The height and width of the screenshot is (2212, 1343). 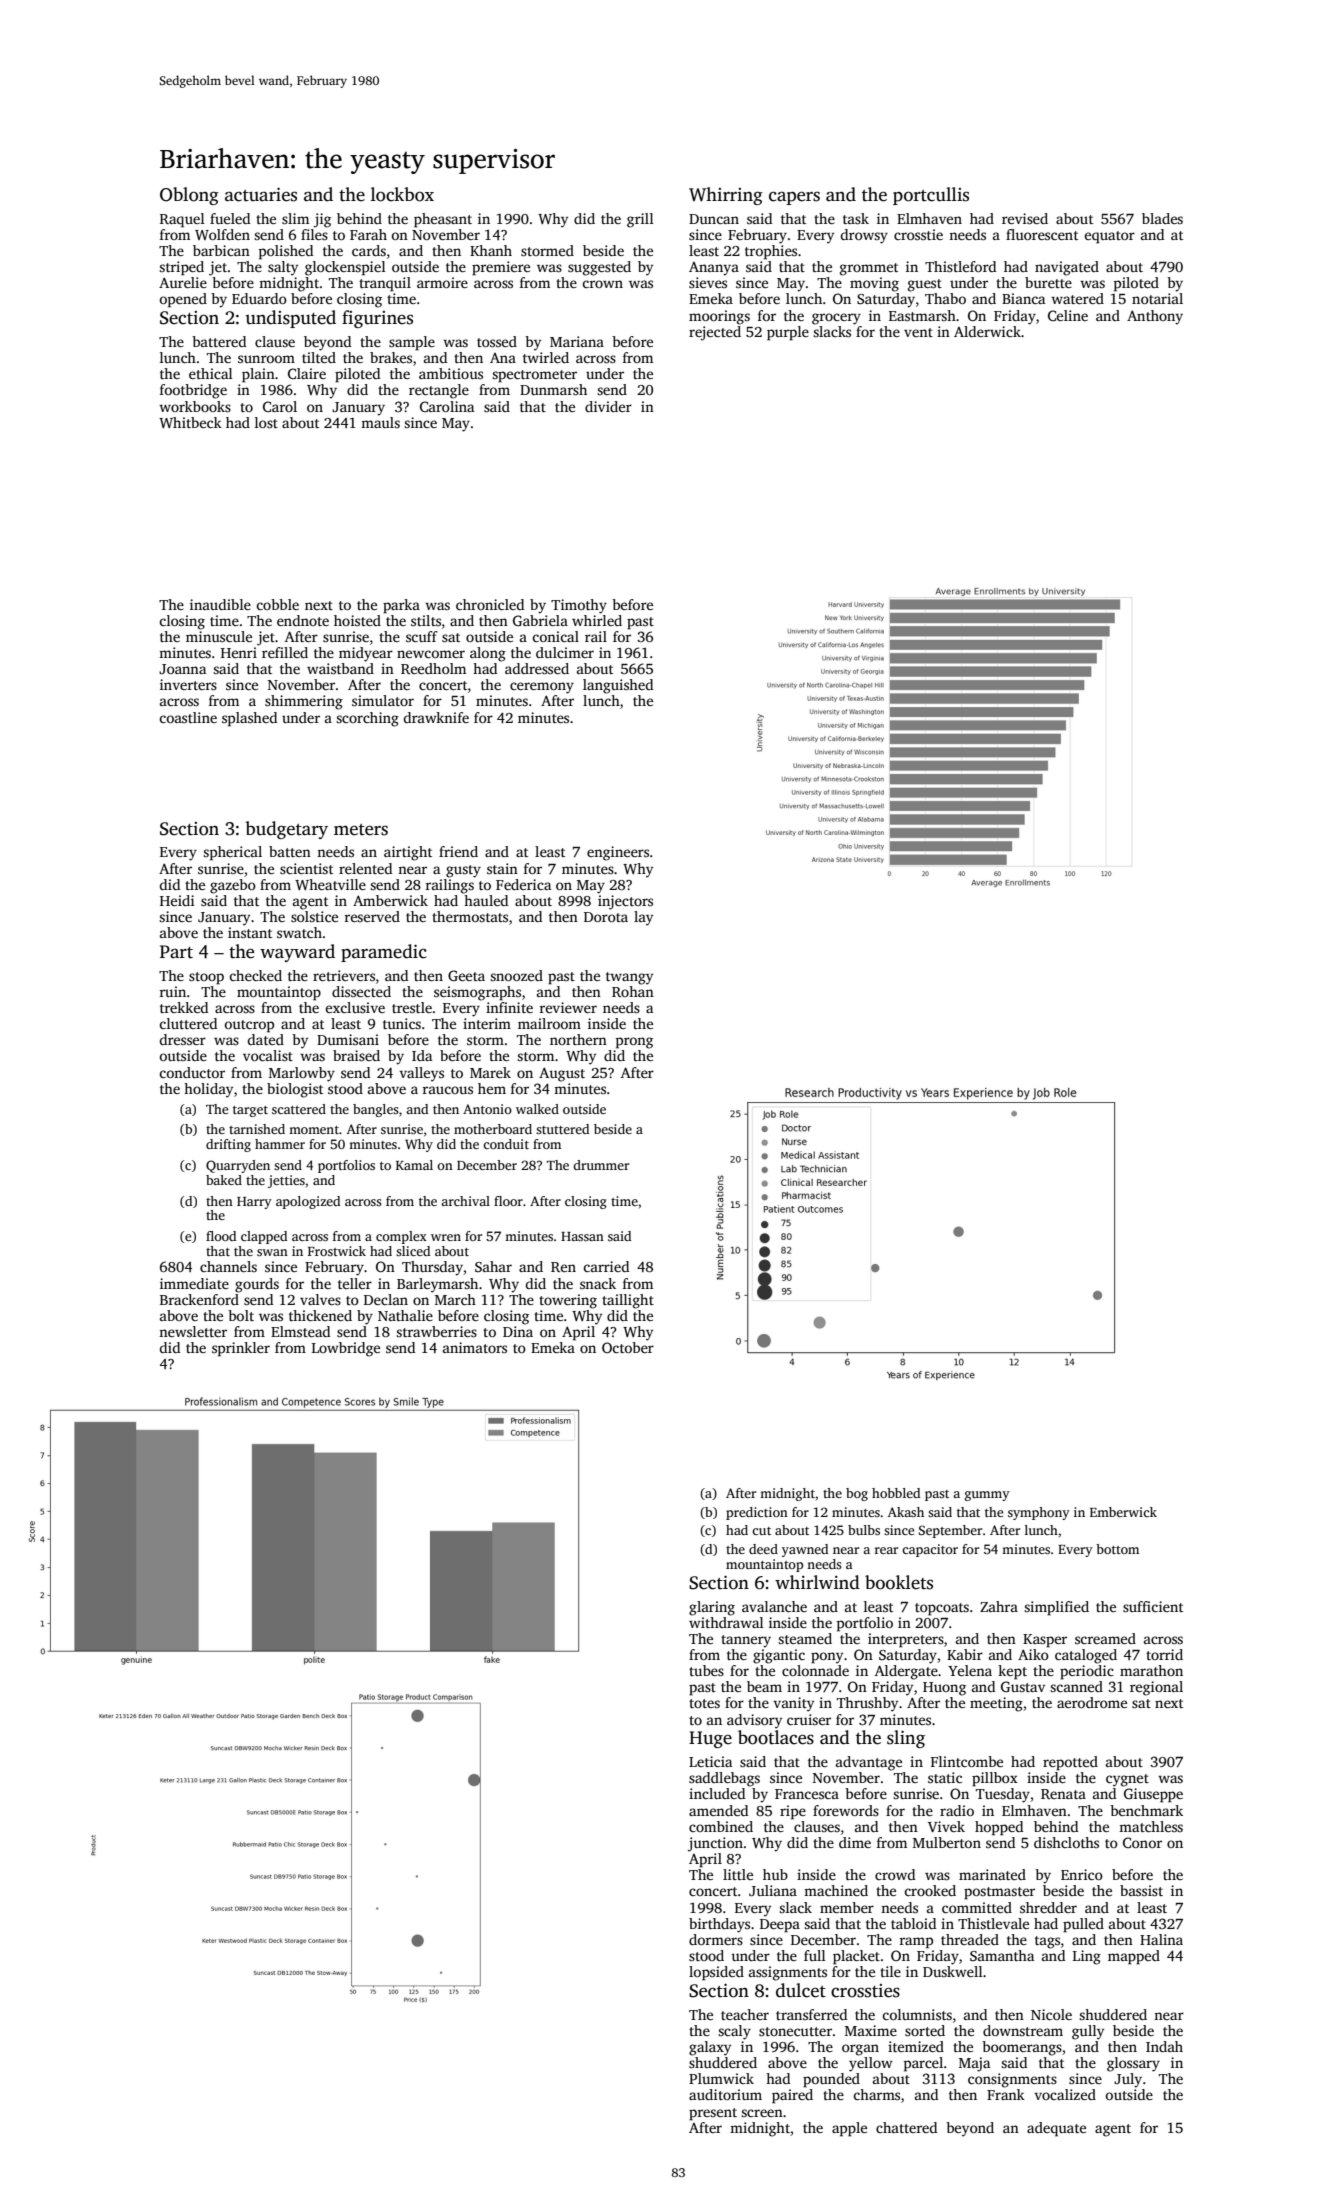 I want to click on Emberwick, so click(x=1123, y=1512).
